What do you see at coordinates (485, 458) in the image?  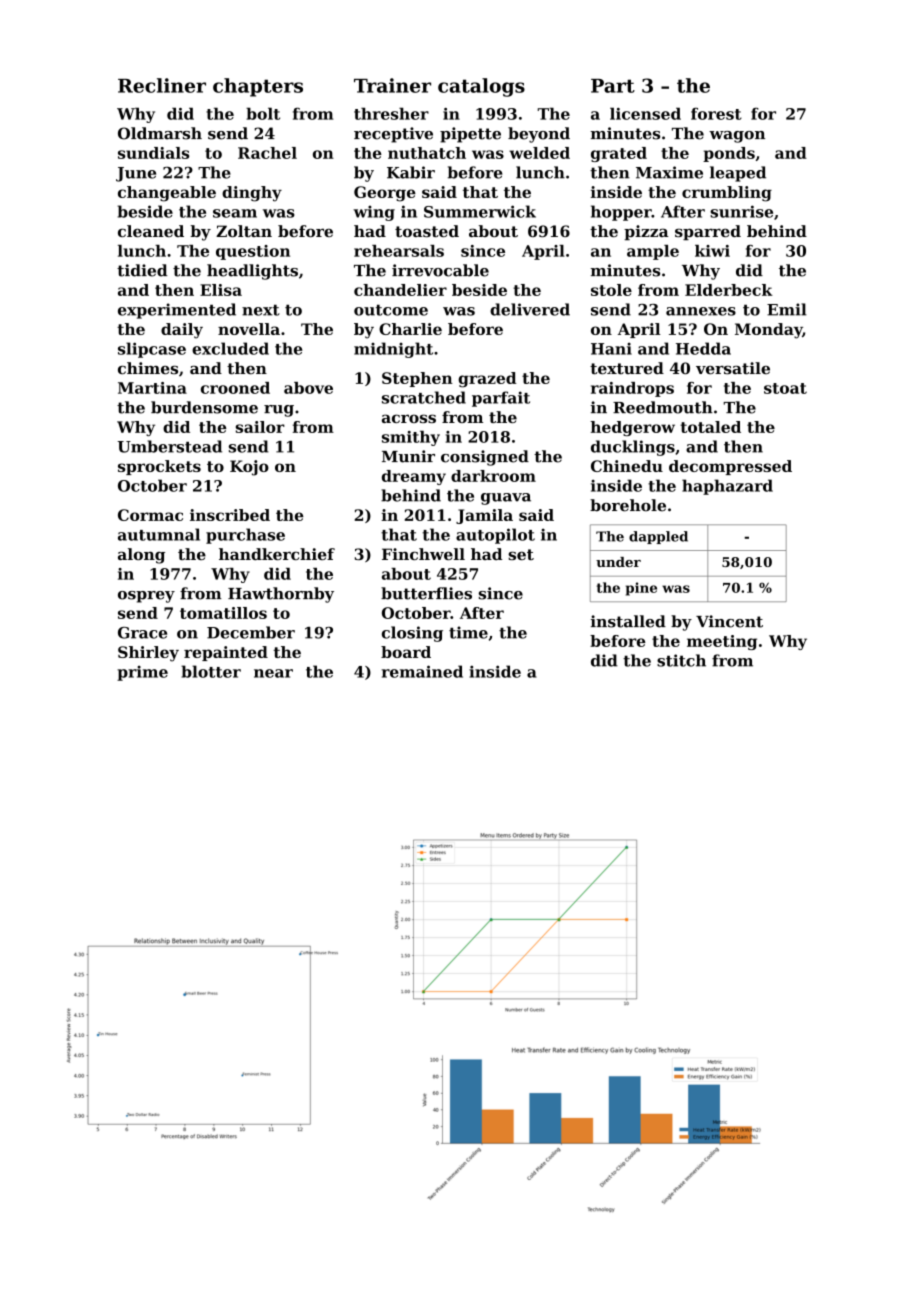 I see `consigned` at bounding box center [485, 458].
